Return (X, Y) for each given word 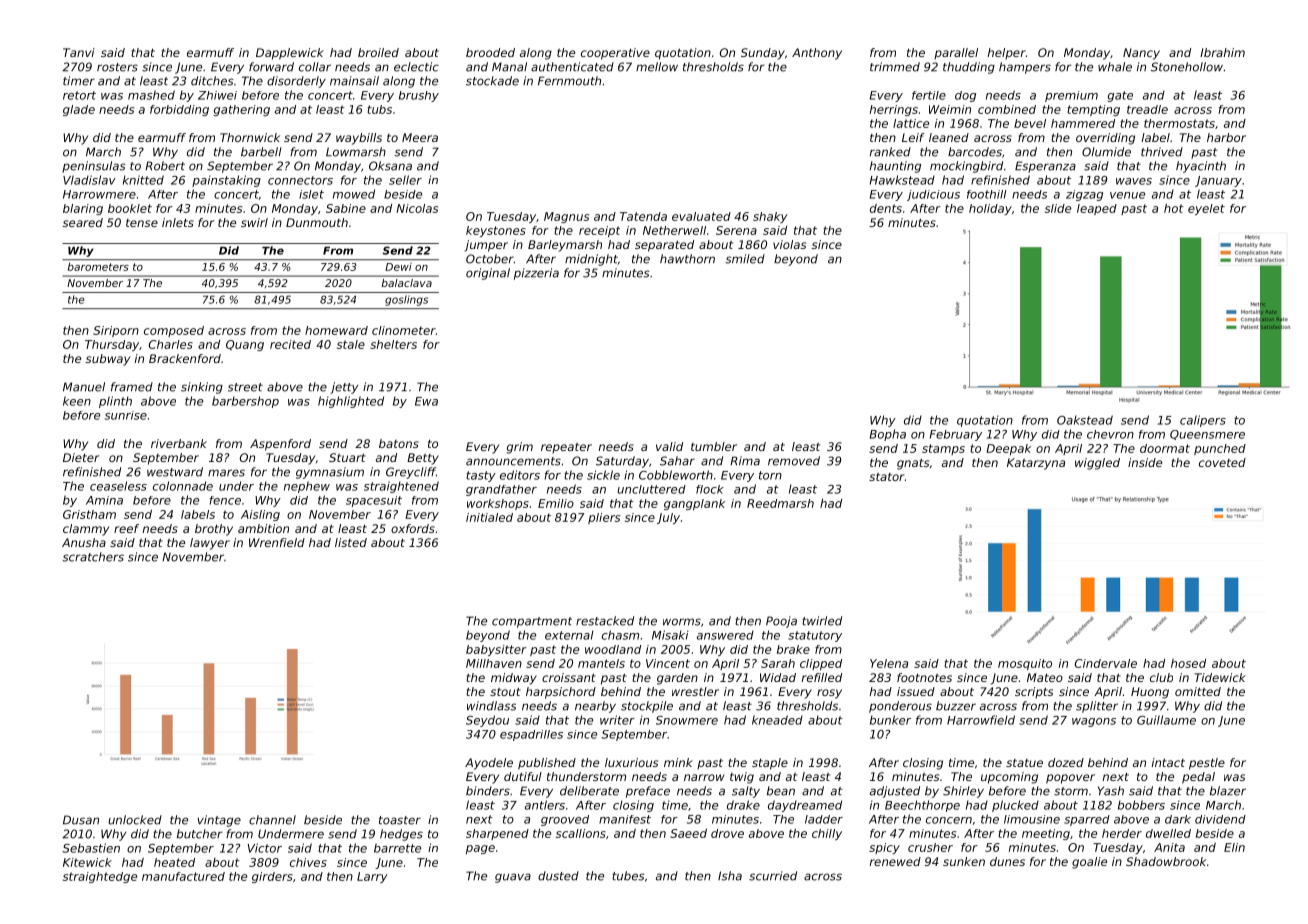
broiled (378, 52)
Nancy (1141, 54)
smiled (745, 259)
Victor (265, 848)
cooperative (615, 54)
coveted (1222, 462)
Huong (1150, 693)
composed (174, 331)
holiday (990, 209)
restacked (605, 621)
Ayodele (489, 764)
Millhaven (494, 663)
